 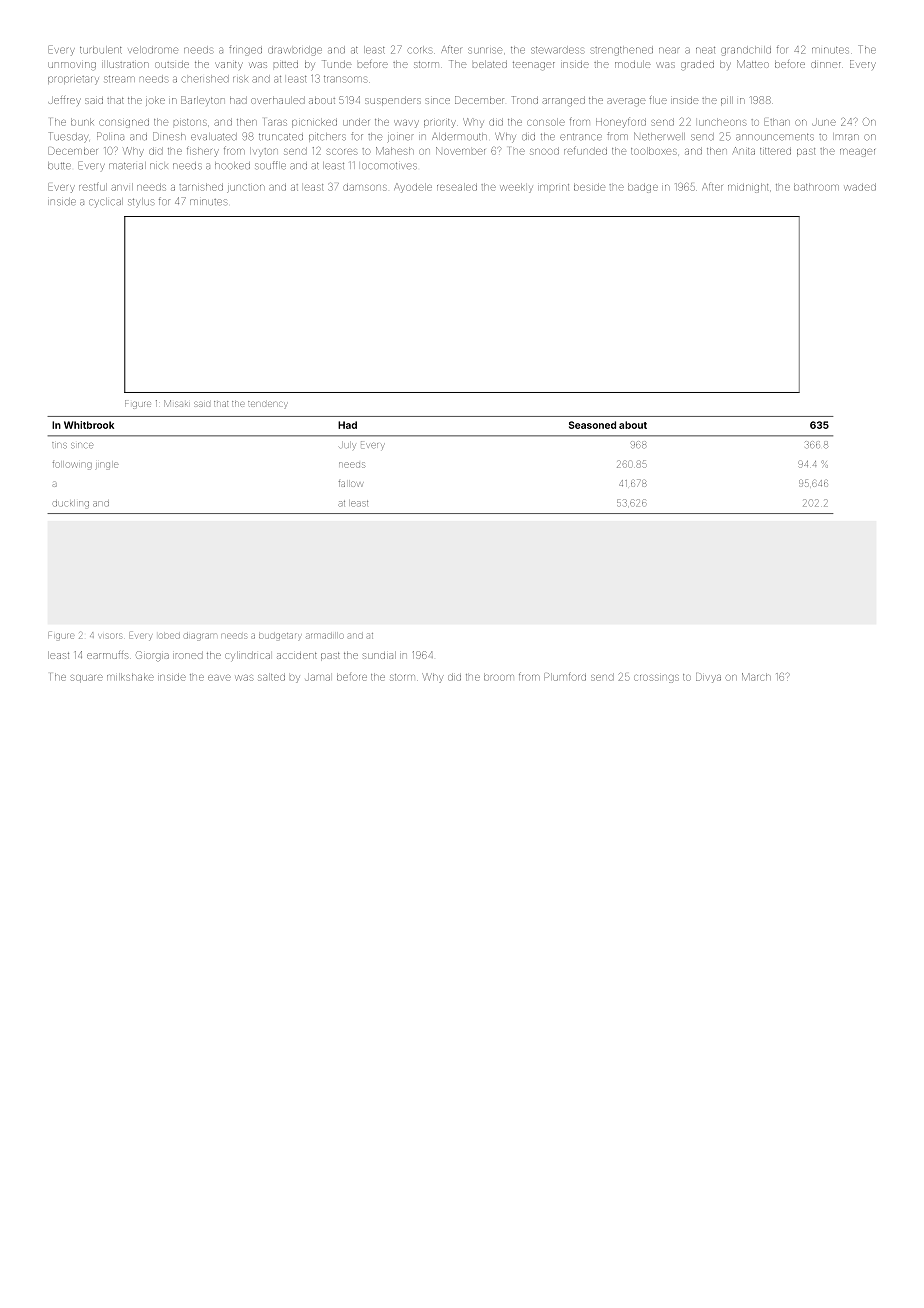 What do you see at coordinates (756, 677) in the screenshot?
I see `March` at bounding box center [756, 677].
